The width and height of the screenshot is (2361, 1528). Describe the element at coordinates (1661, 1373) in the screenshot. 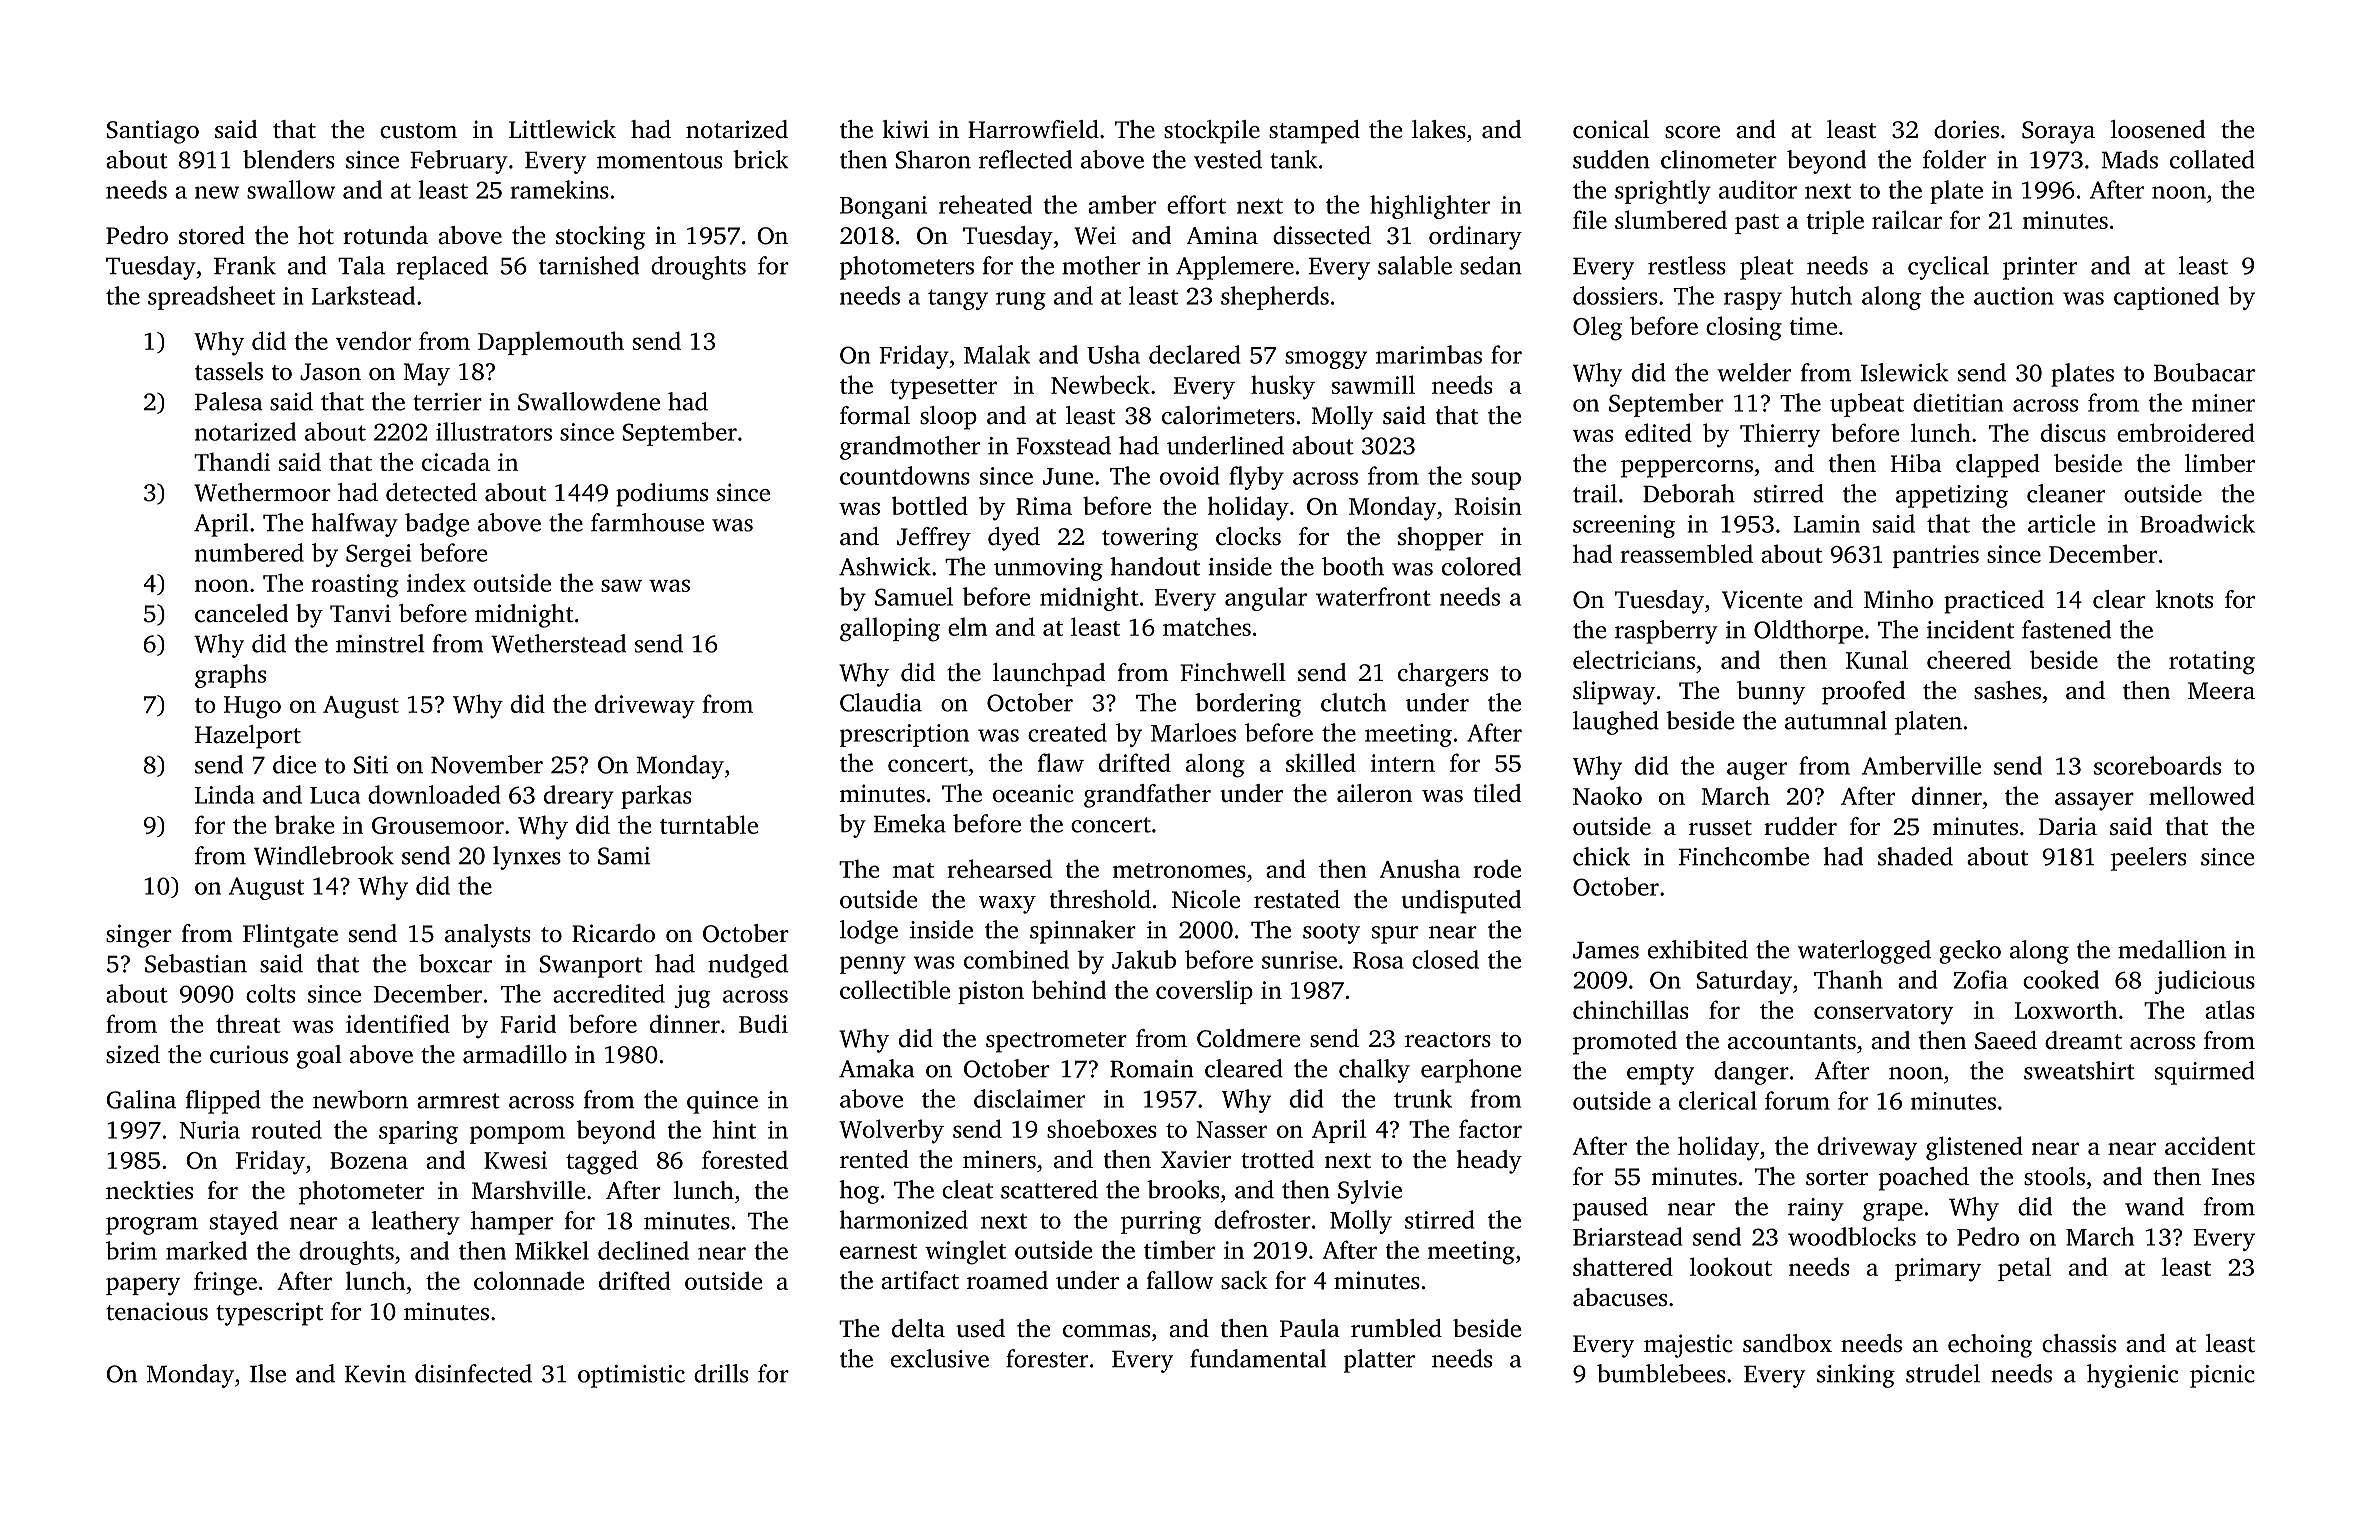

I see `bumblebees` at that location.
